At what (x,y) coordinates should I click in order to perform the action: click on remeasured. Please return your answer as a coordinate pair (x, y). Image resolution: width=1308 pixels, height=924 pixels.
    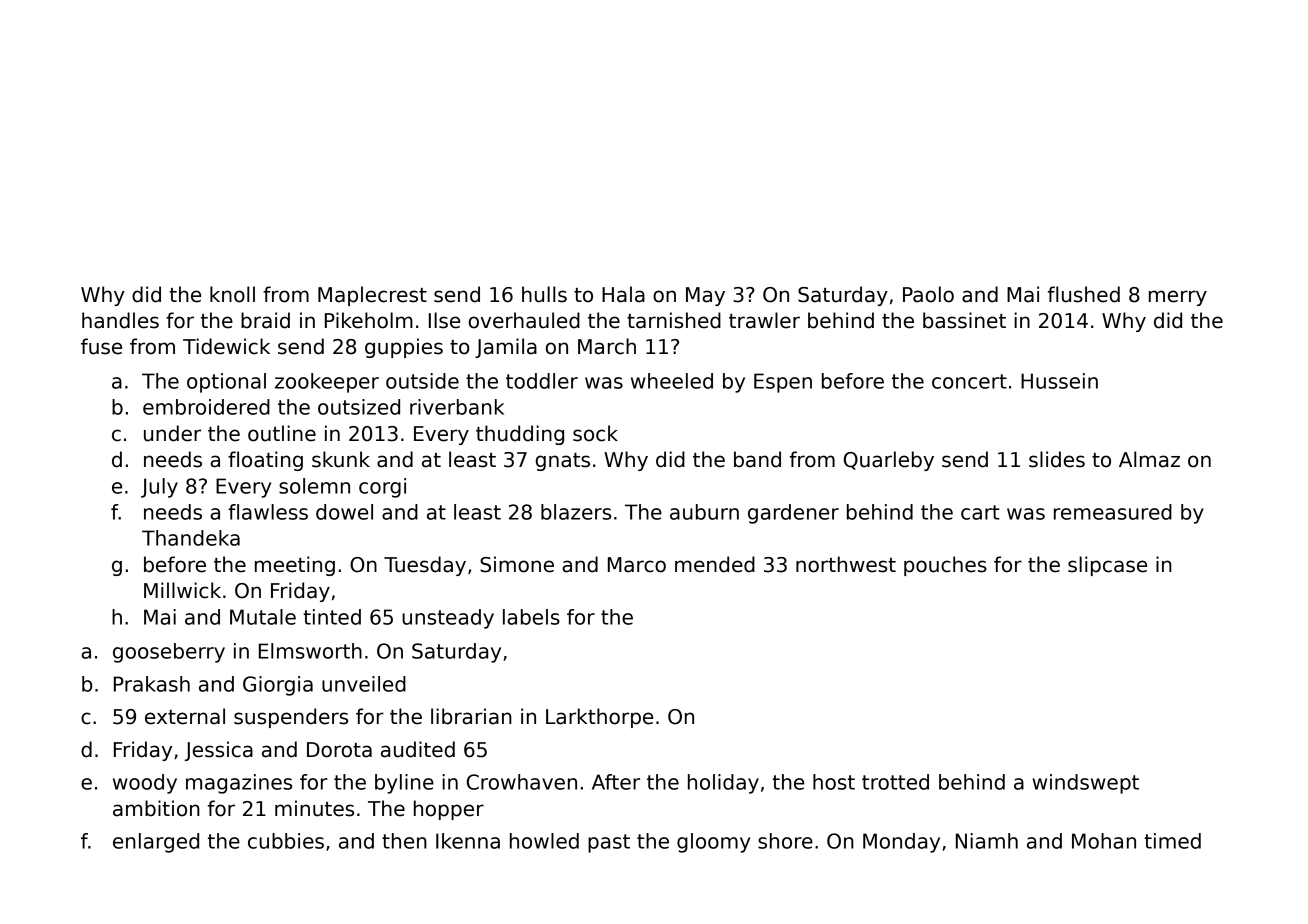
    Looking at the image, I should click on (1113, 512).
